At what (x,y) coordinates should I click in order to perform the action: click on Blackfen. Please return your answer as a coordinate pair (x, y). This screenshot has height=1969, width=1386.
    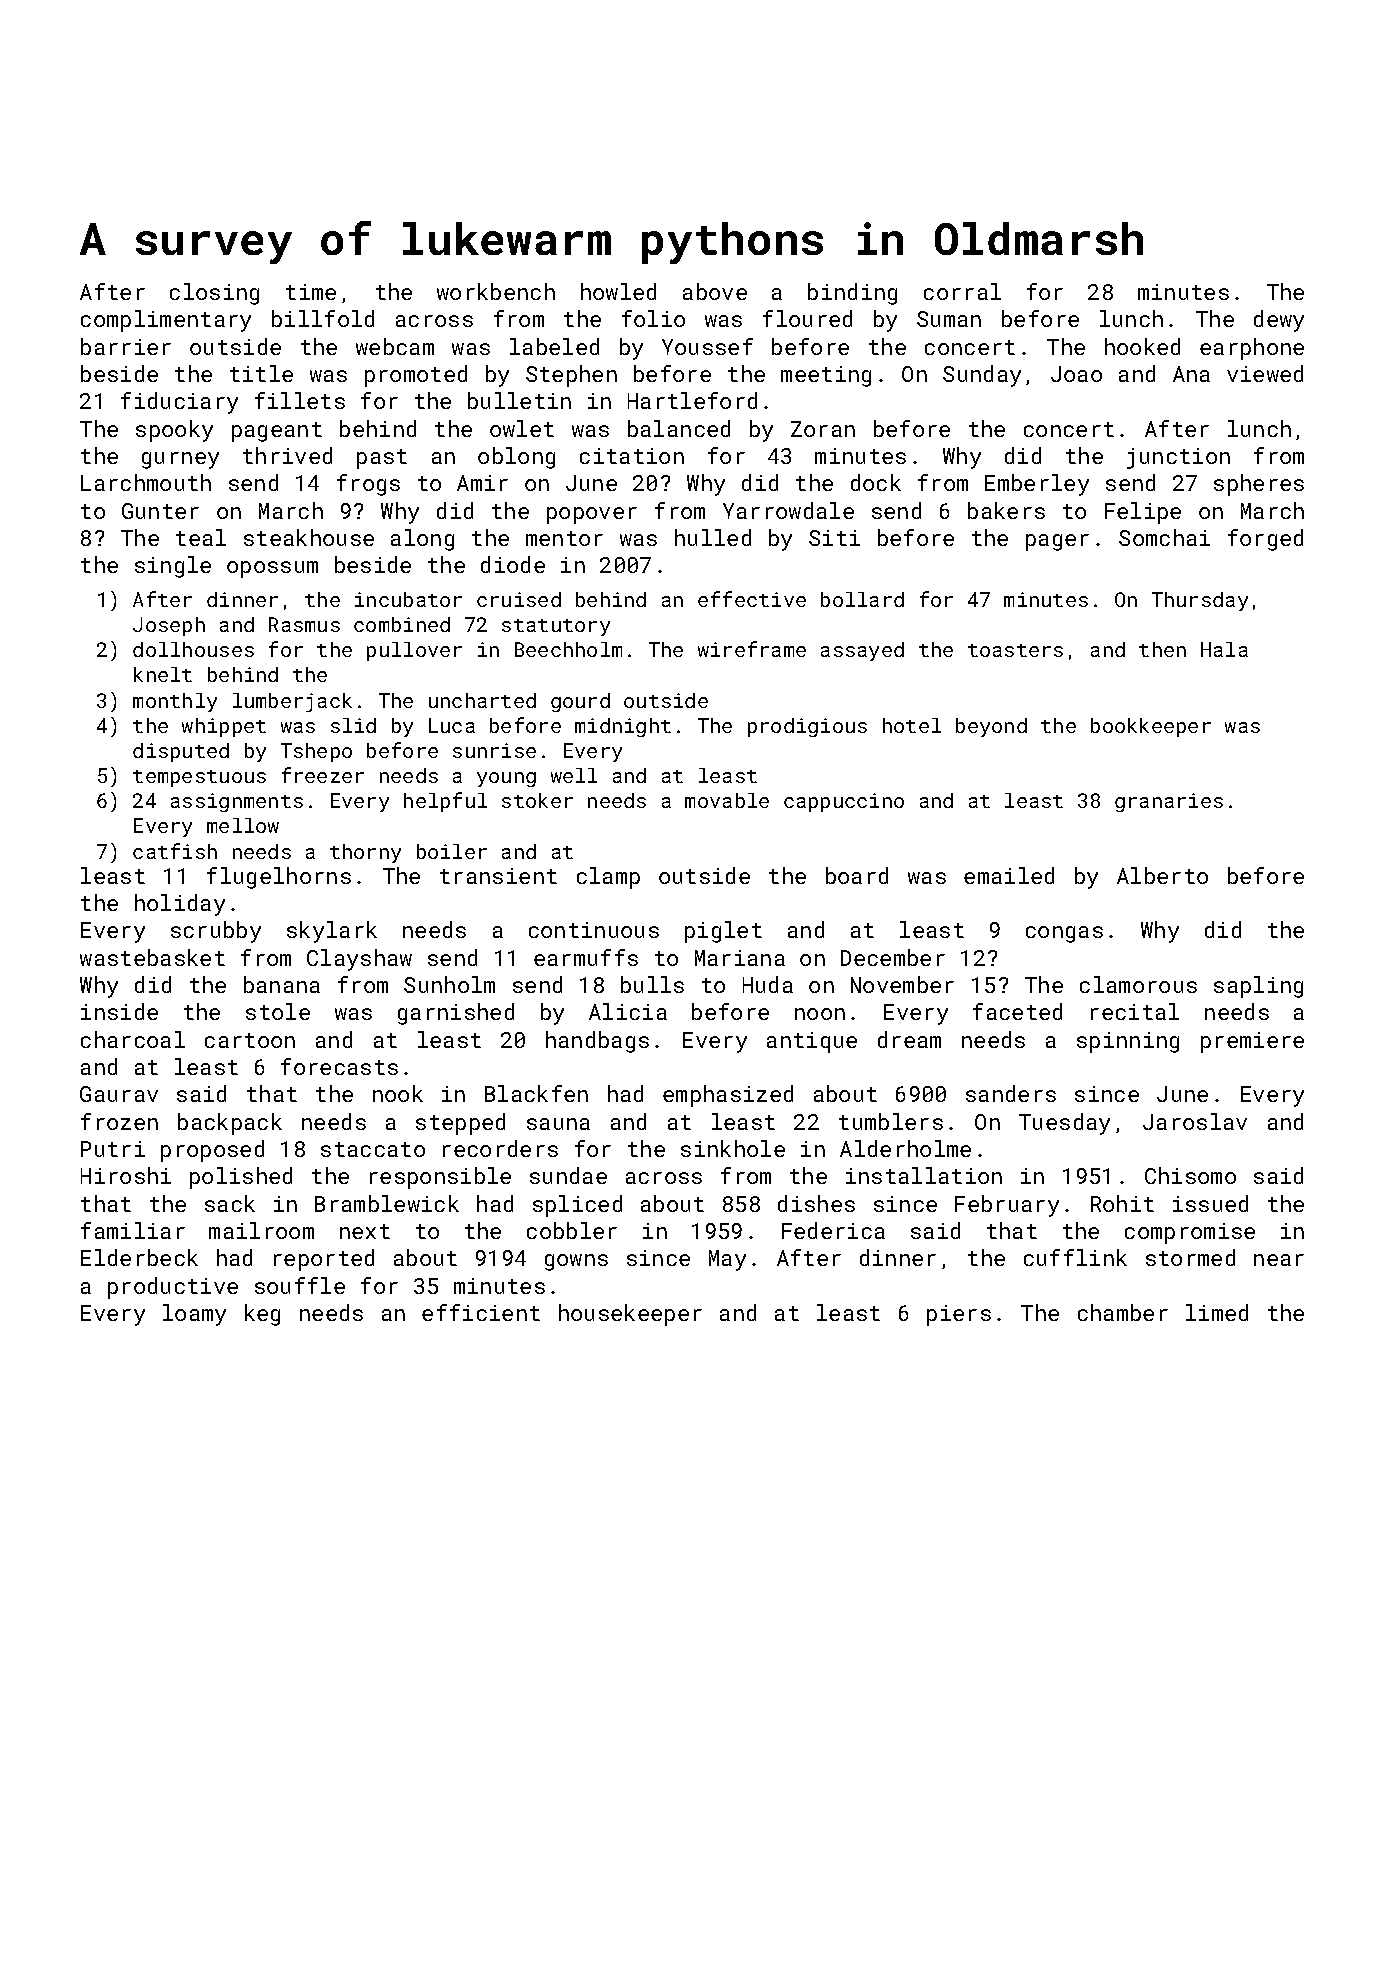
    Looking at the image, I should click on (536, 1093).
